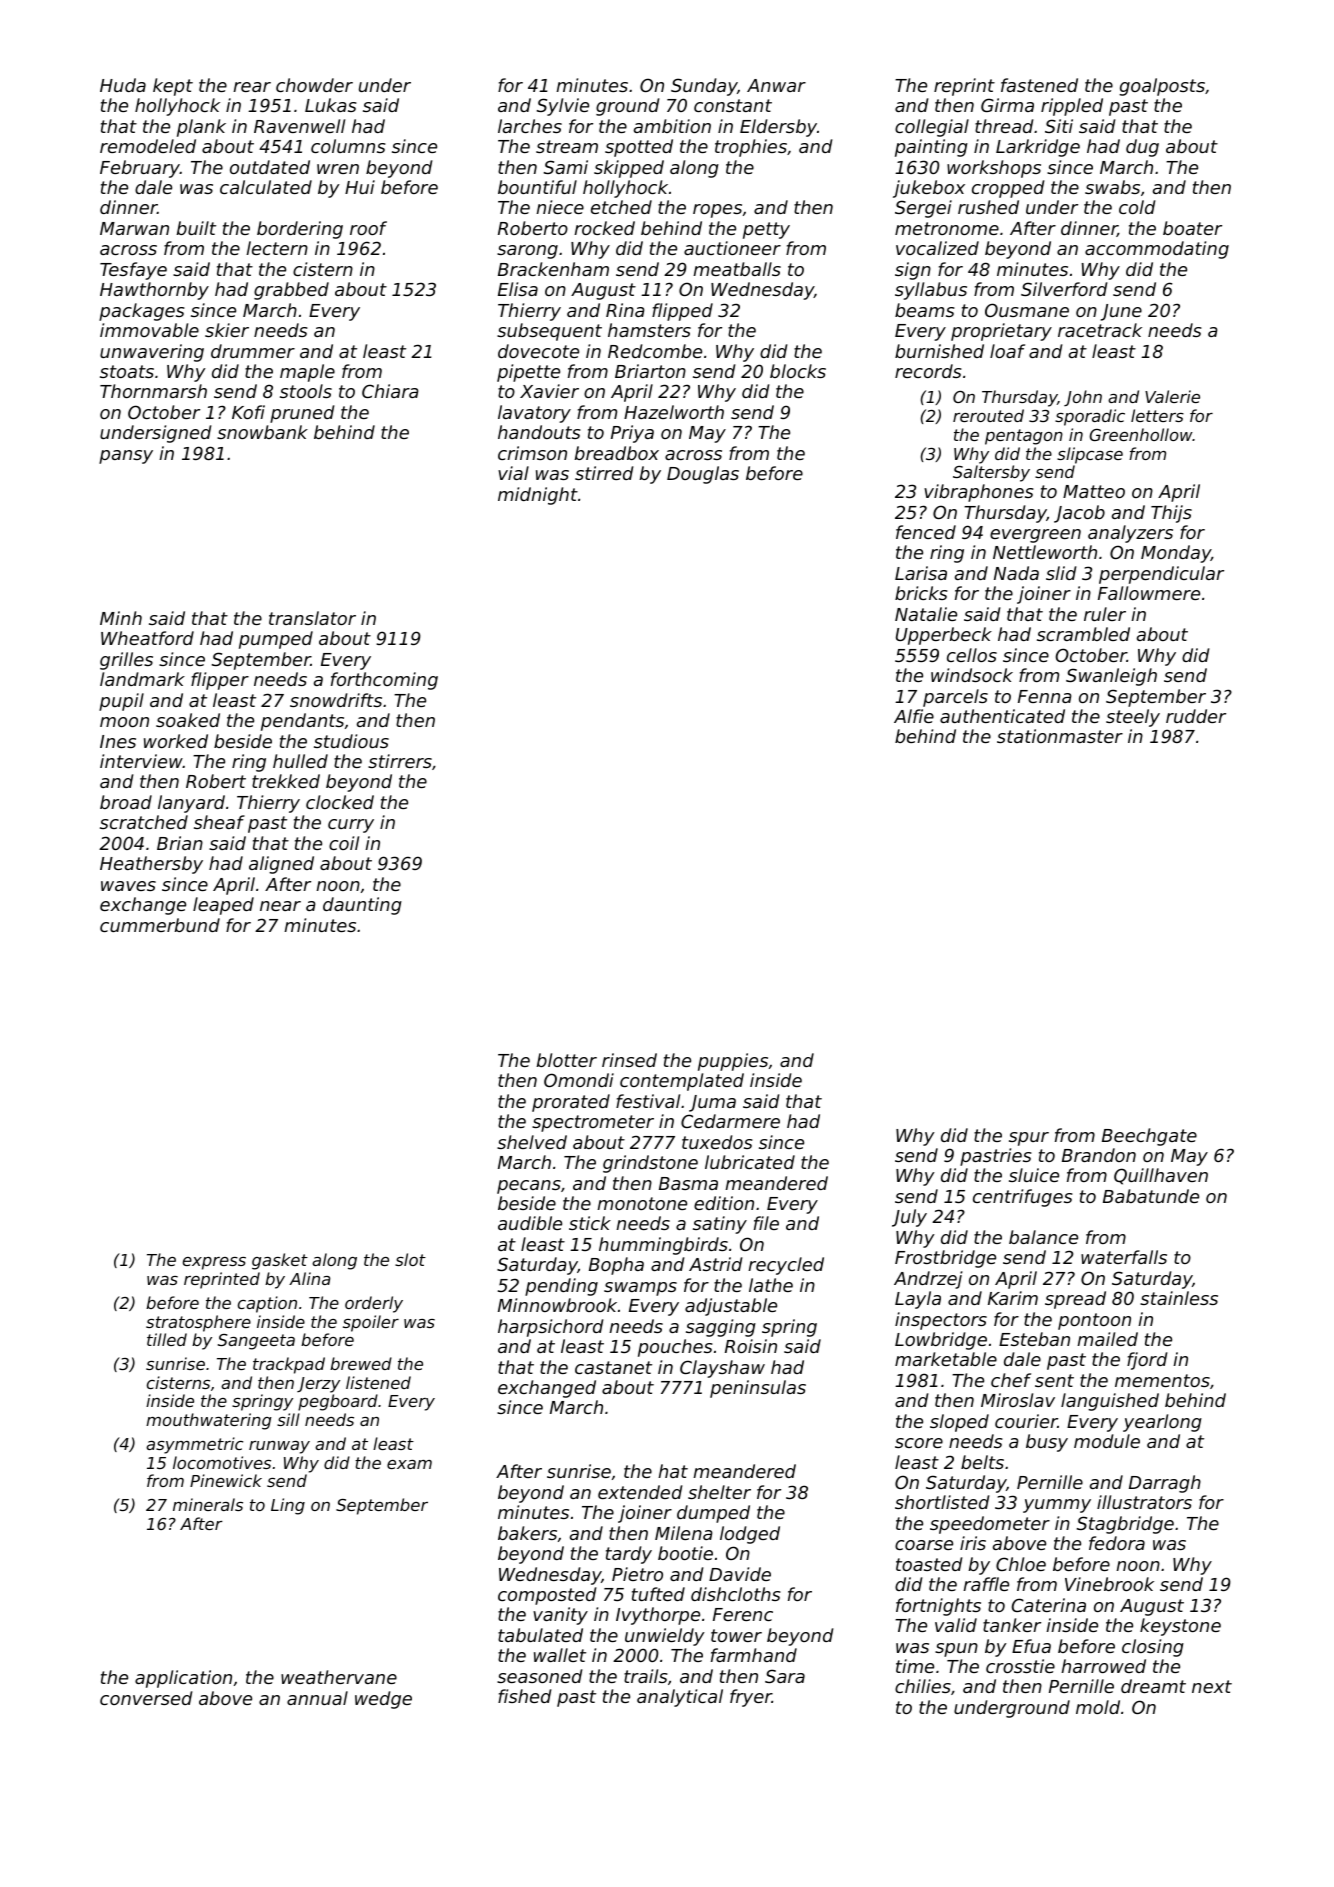 This page has width=1334, height=1887. Describe the element at coordinates (348, 146) in the page. I see `columns` at that location.
